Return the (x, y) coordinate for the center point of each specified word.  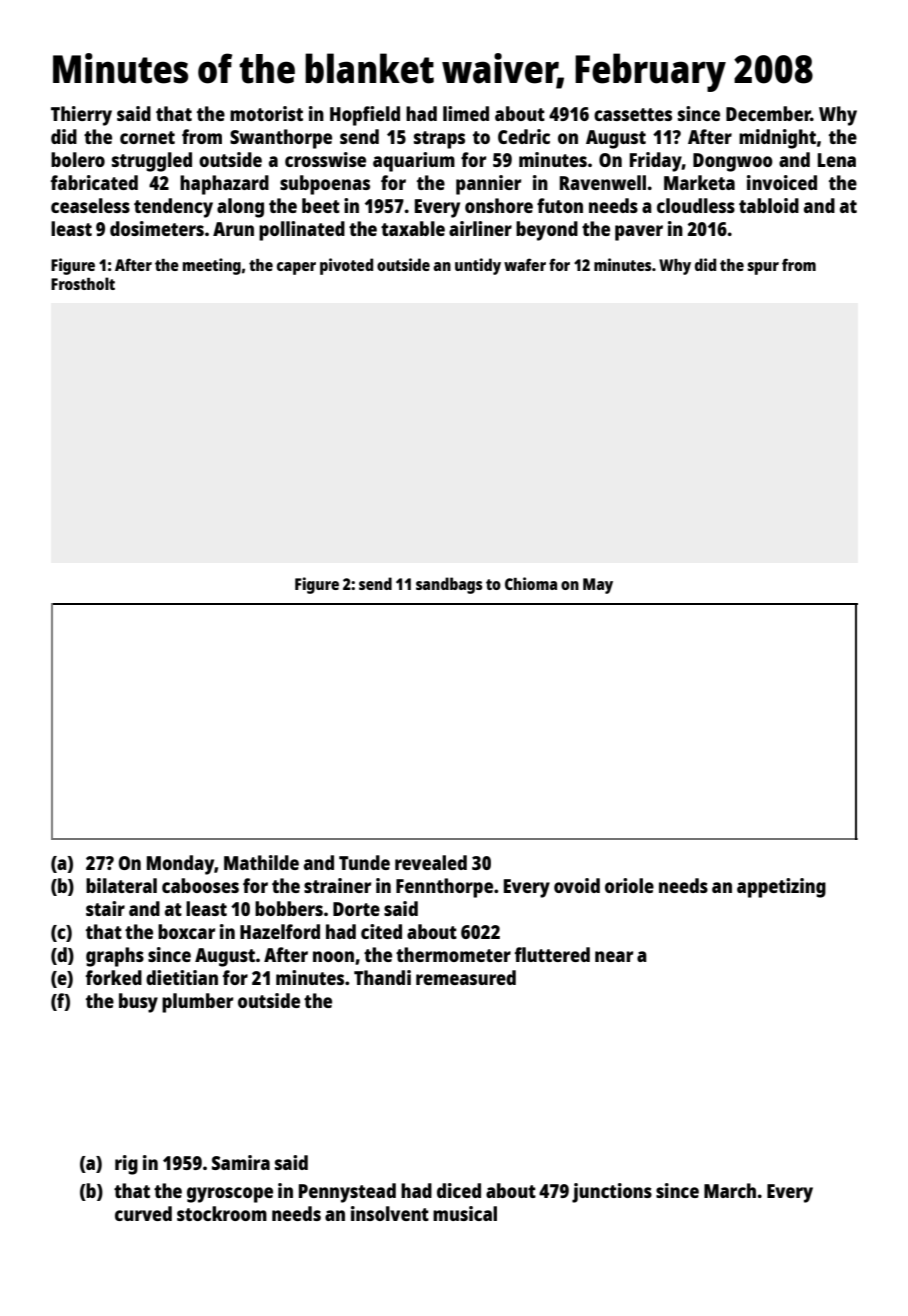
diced (459, 1190)
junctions (612, 1193)
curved (143, 1213)
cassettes (633, 114)
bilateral (121, 885)
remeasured (466, 977)
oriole (629, 885)
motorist (266, 113)
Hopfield (365, 116)
